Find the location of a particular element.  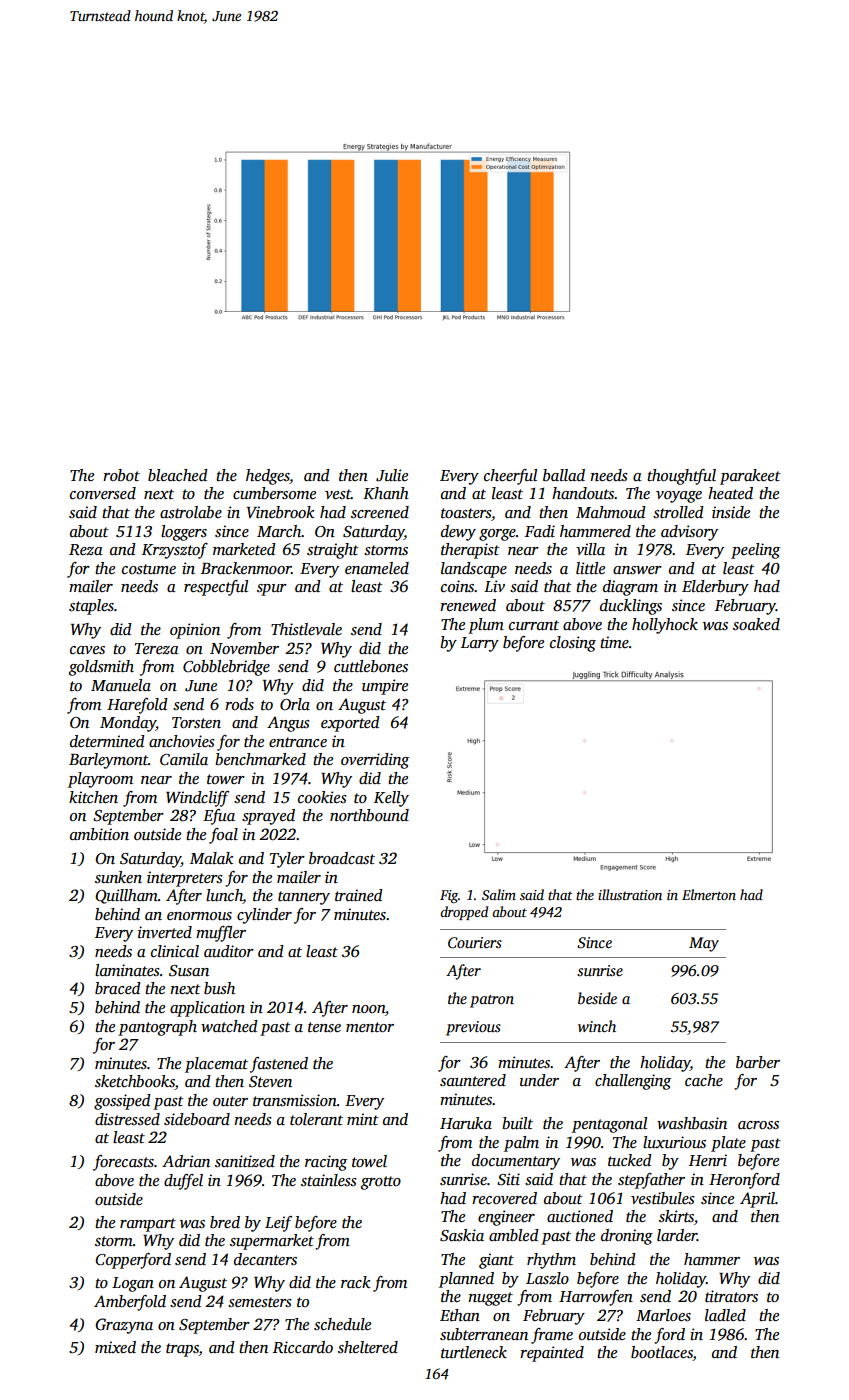

staples is located at coordinates (91, 607).
